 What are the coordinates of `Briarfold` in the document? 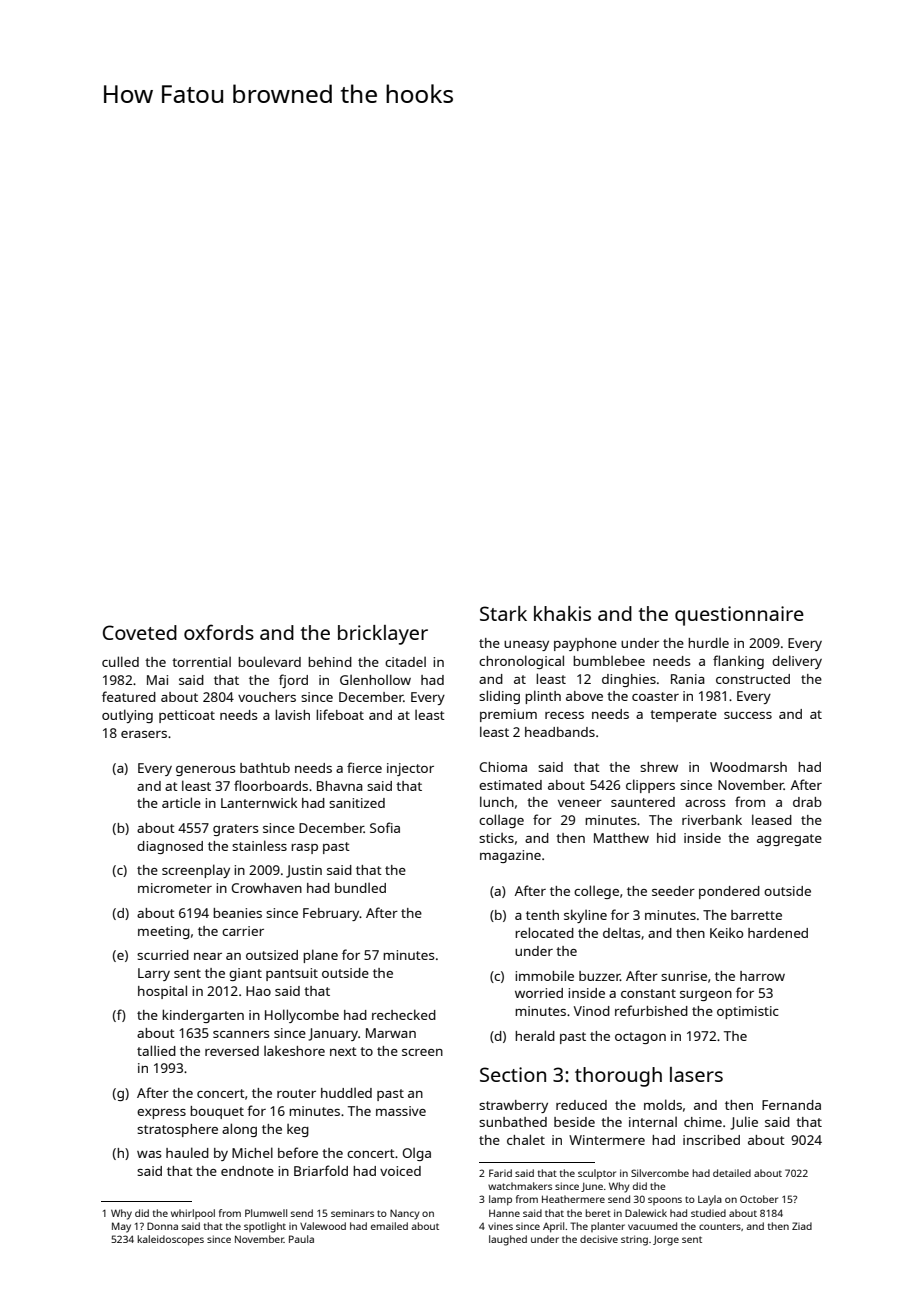 It's located at (321, 1170).
